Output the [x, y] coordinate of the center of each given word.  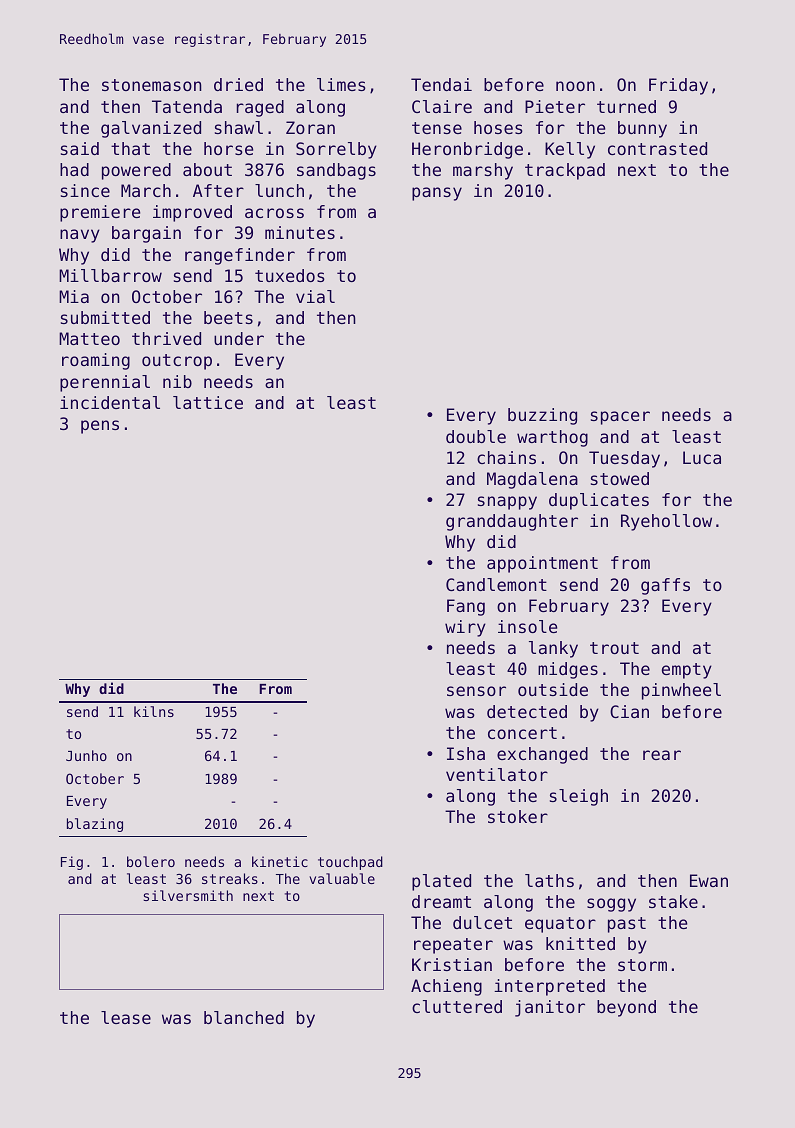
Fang [466, 607]
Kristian [452, 964]
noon [575, 86]
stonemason [152, 85]
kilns [154, 711]
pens [100, 427]
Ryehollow [666, 522]
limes [341, 84]
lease [126, 1017]
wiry [465, 628]
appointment [542, 564]
